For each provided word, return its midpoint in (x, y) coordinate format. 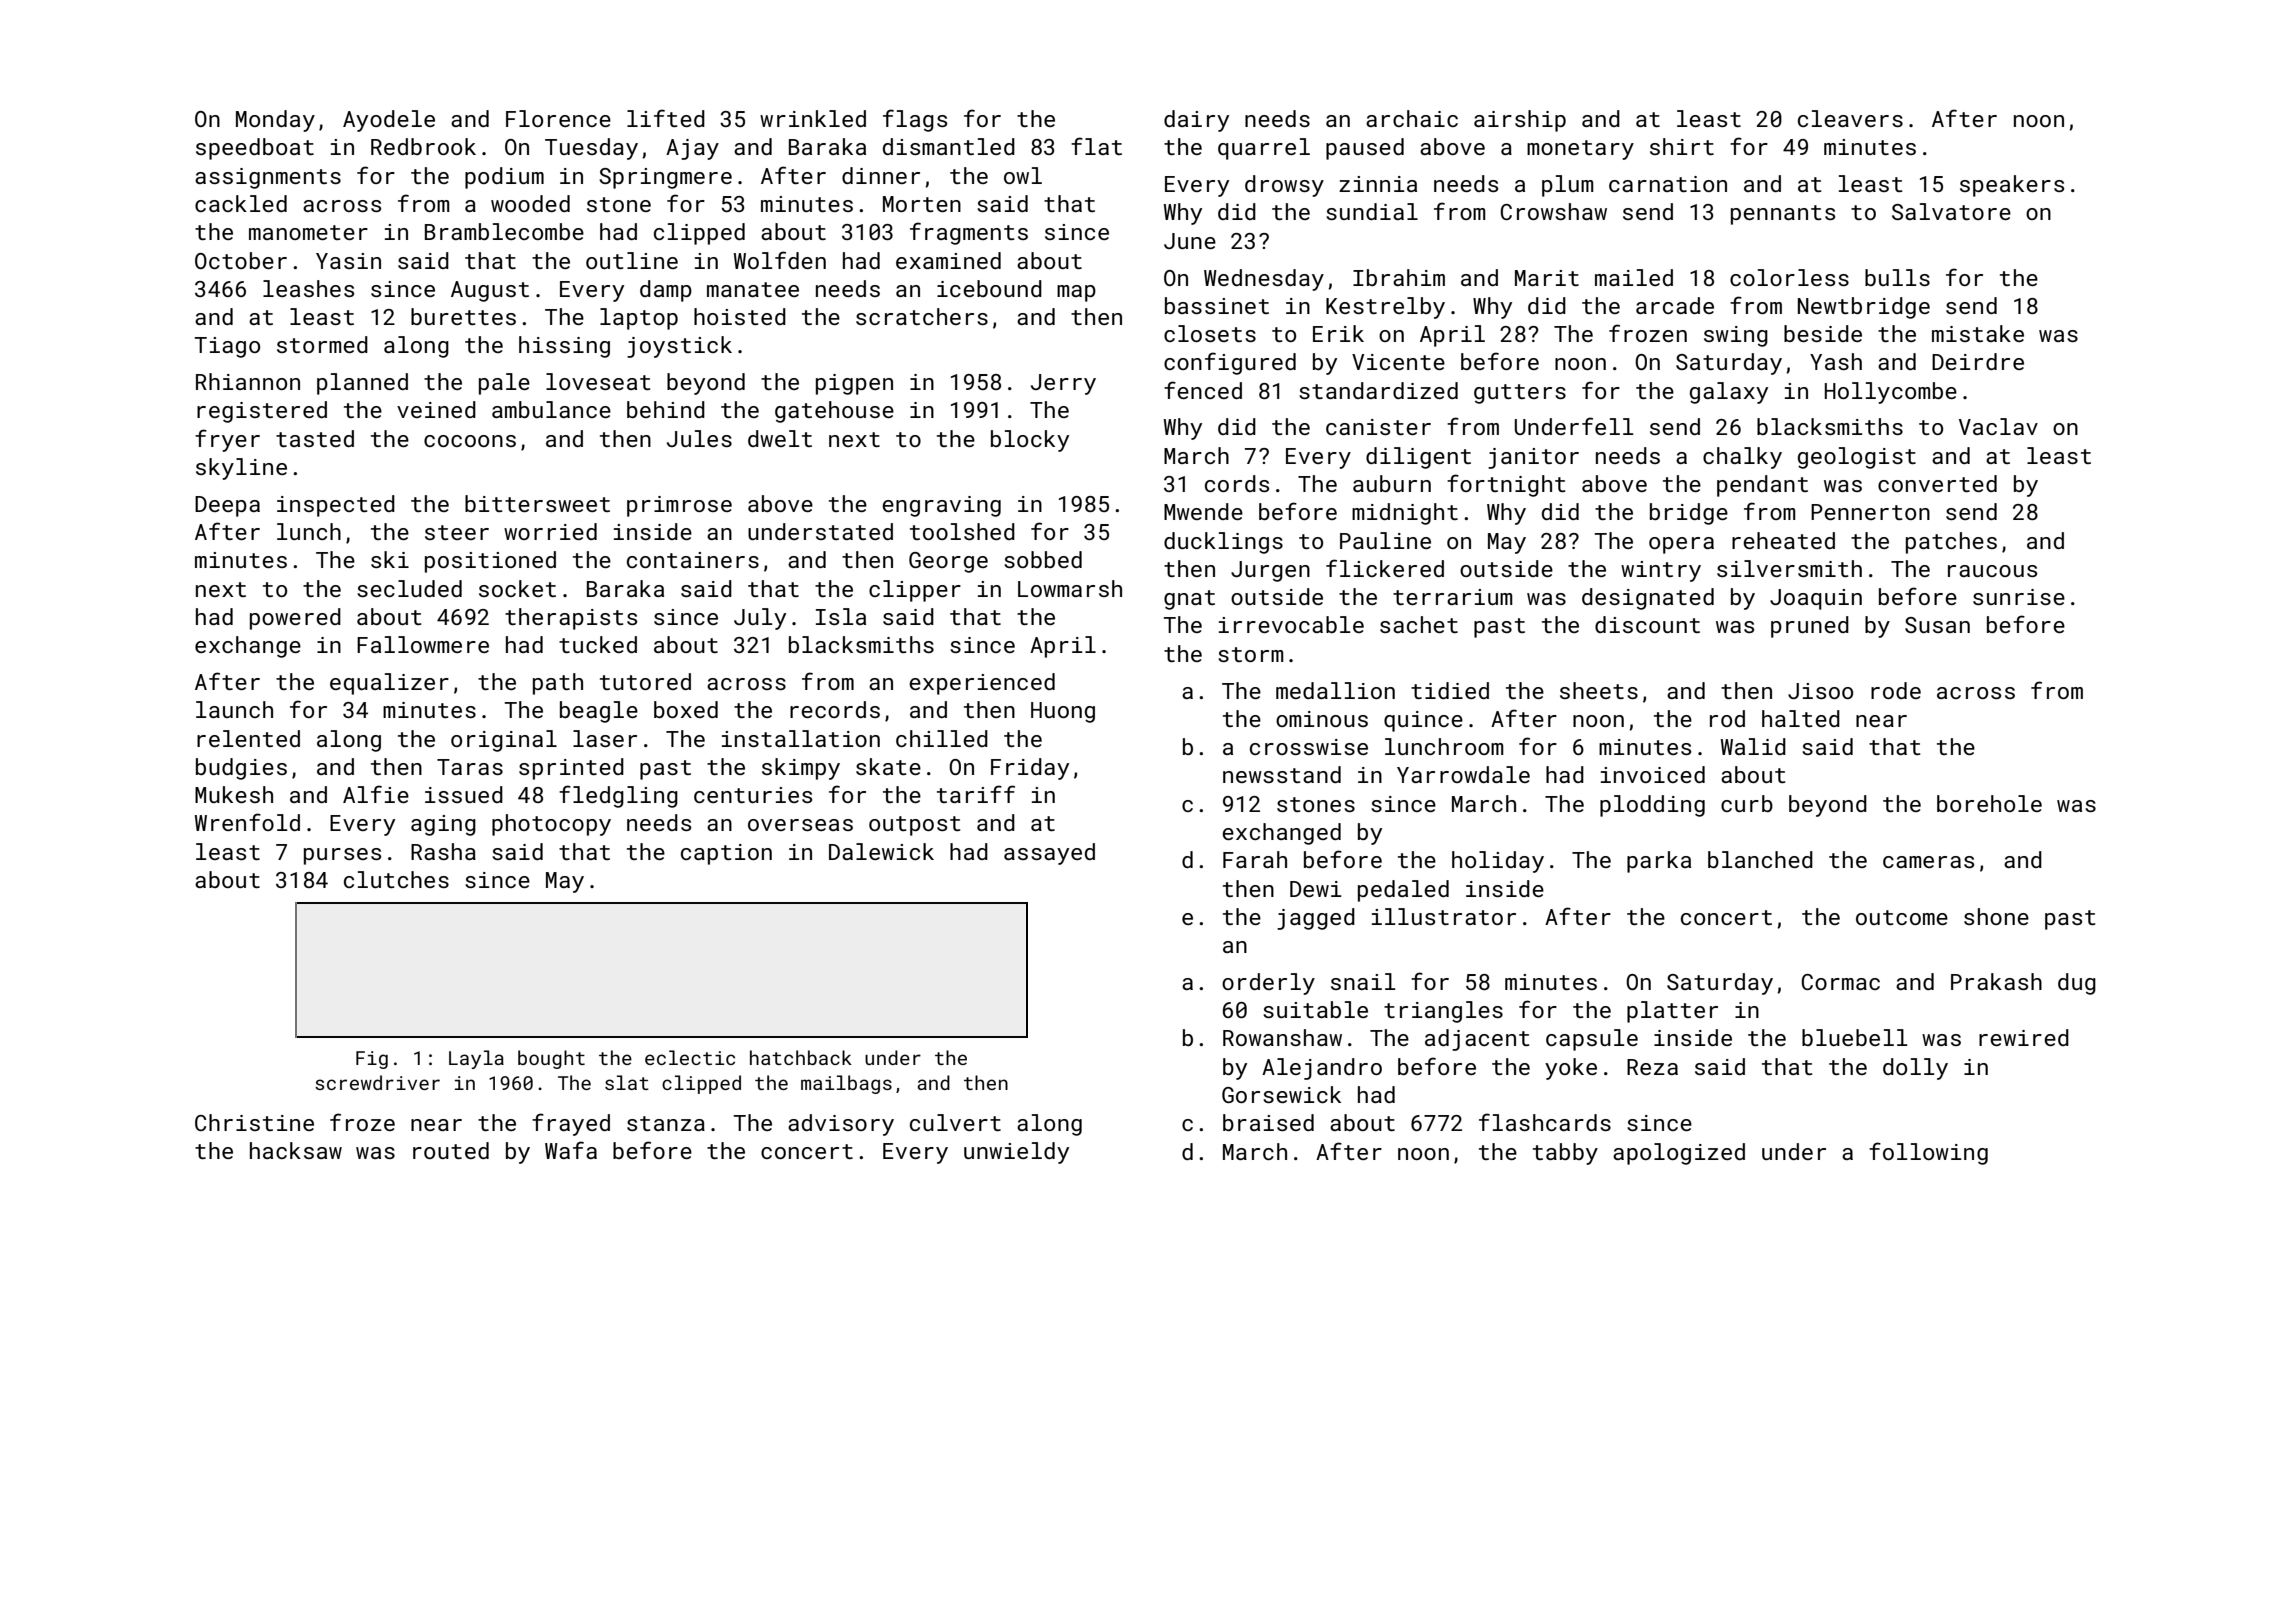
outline (632, 260)
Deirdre (1978, 361)
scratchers (922, 316)
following (1928, 1153)
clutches (396, 879)
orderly (1268, 984)
